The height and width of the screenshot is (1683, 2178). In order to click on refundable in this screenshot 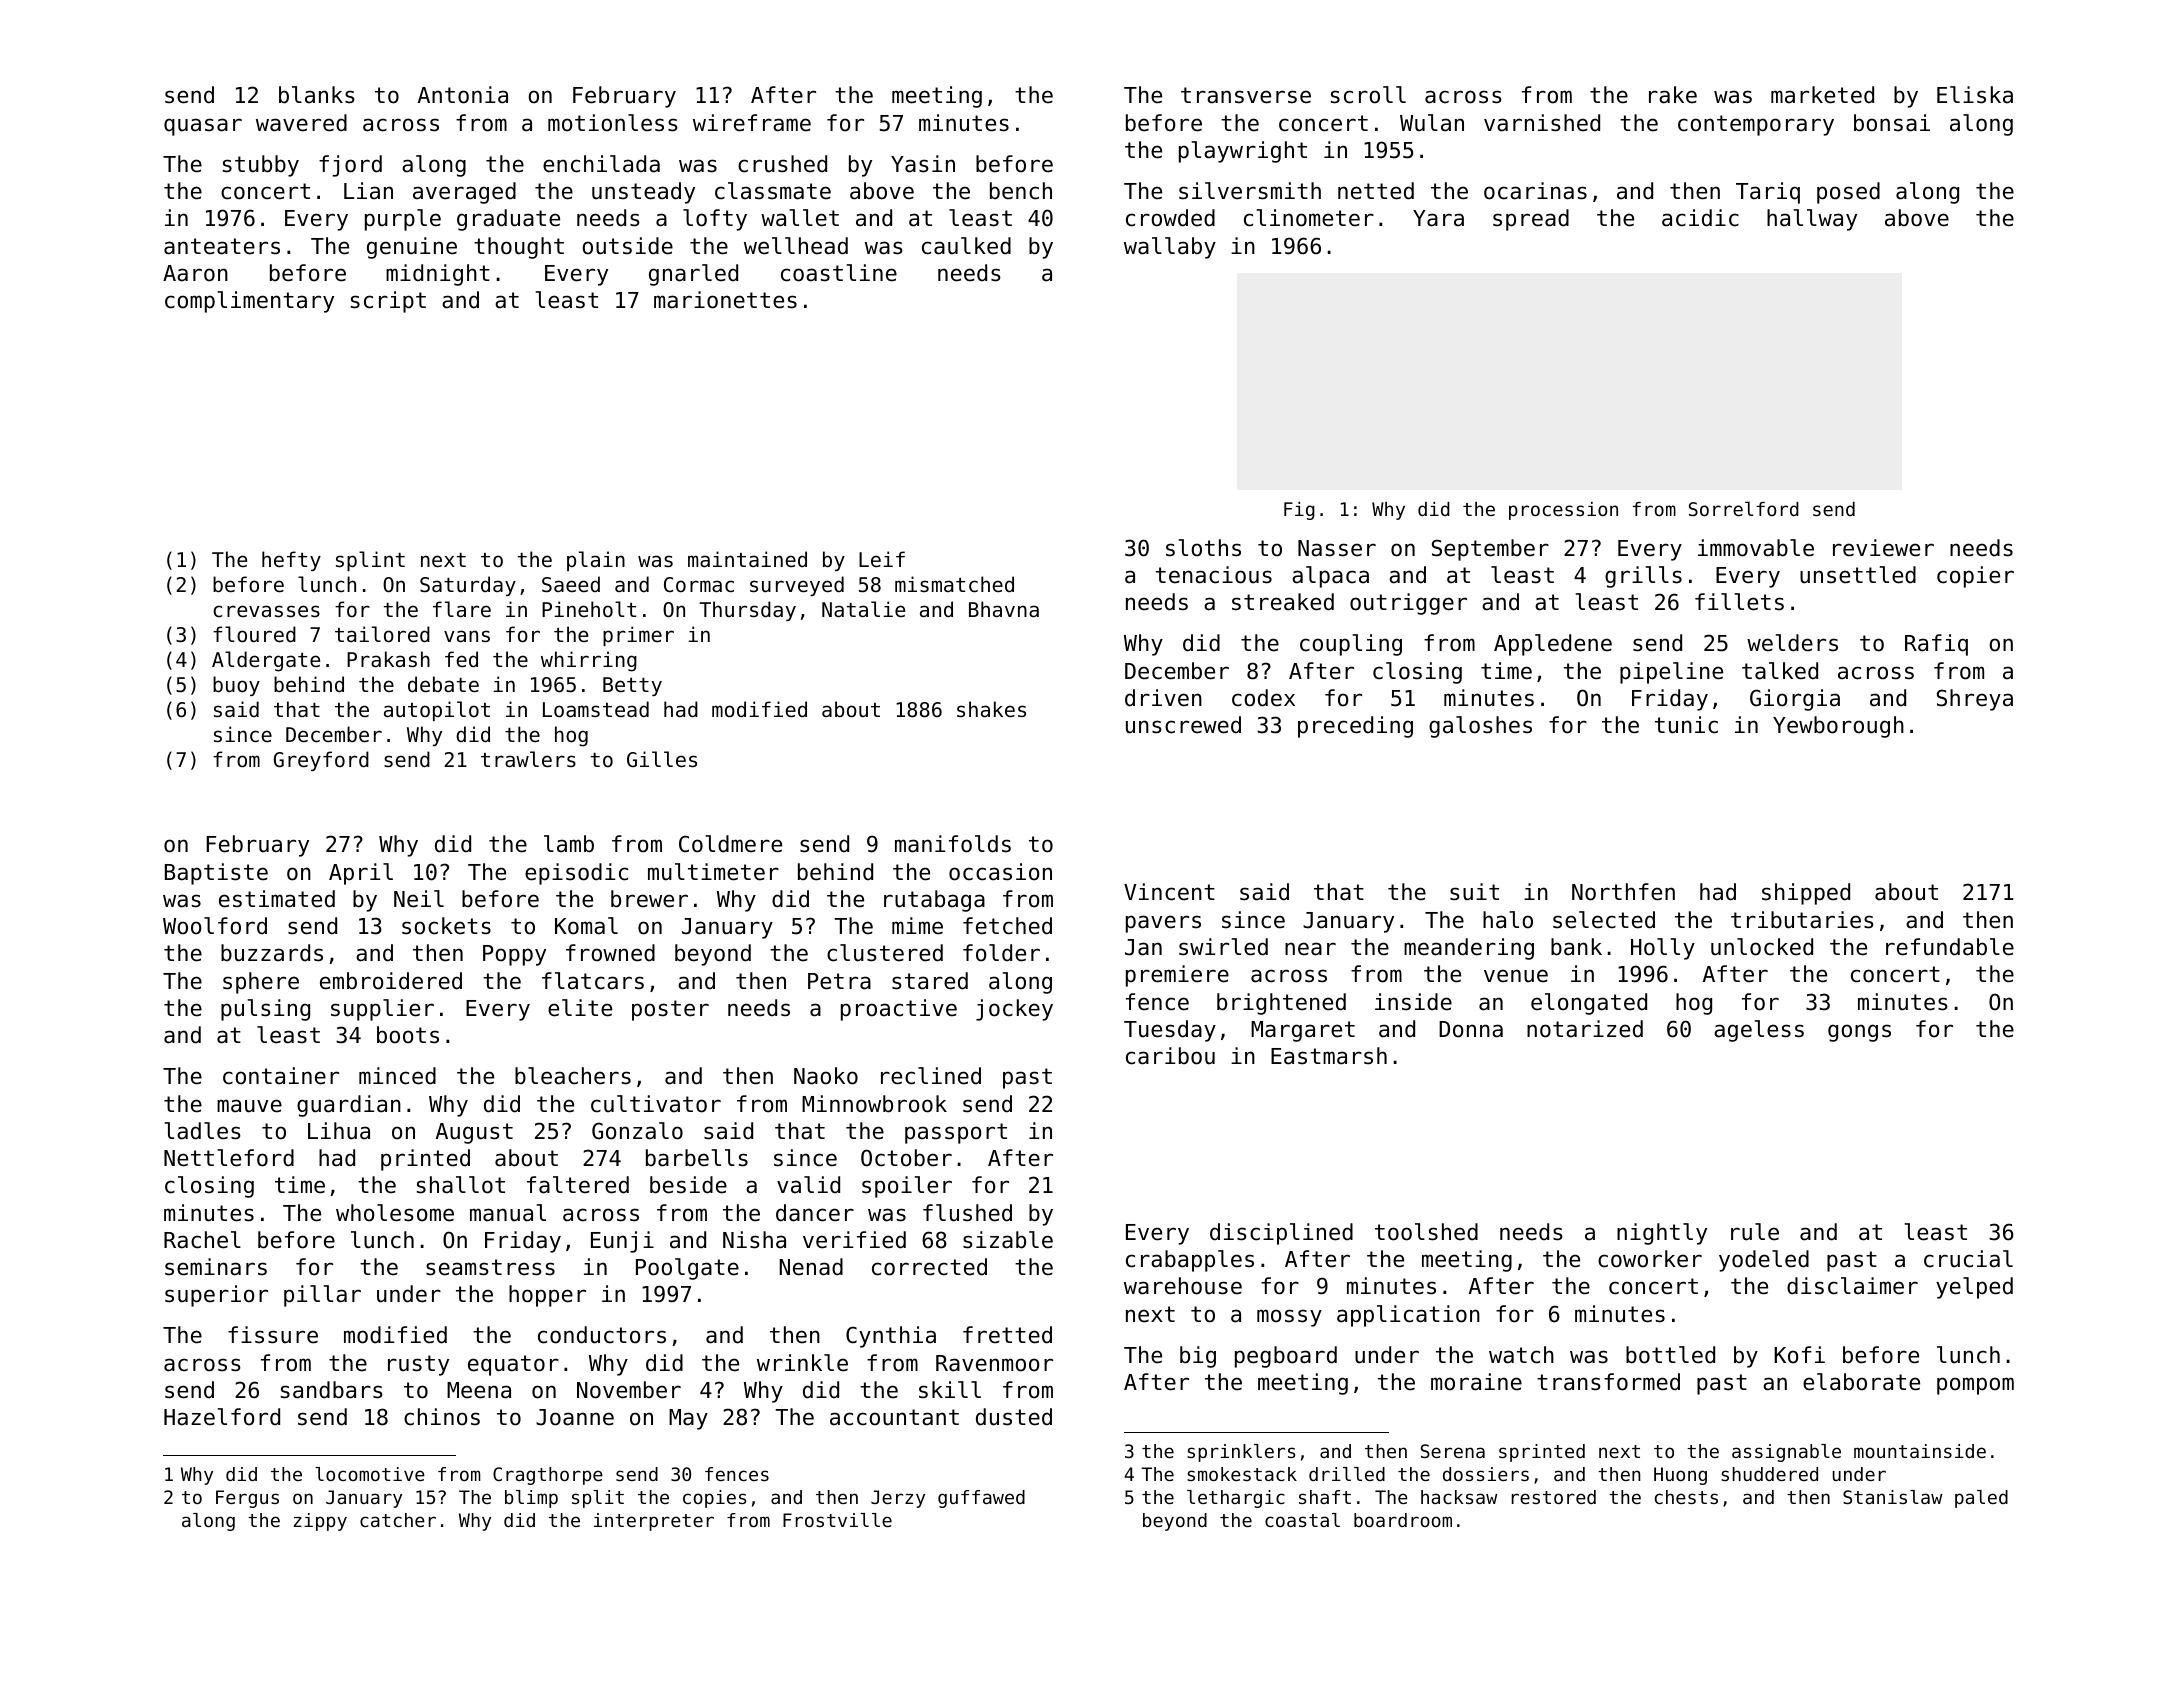, I will do `click(1950, 947)`.
